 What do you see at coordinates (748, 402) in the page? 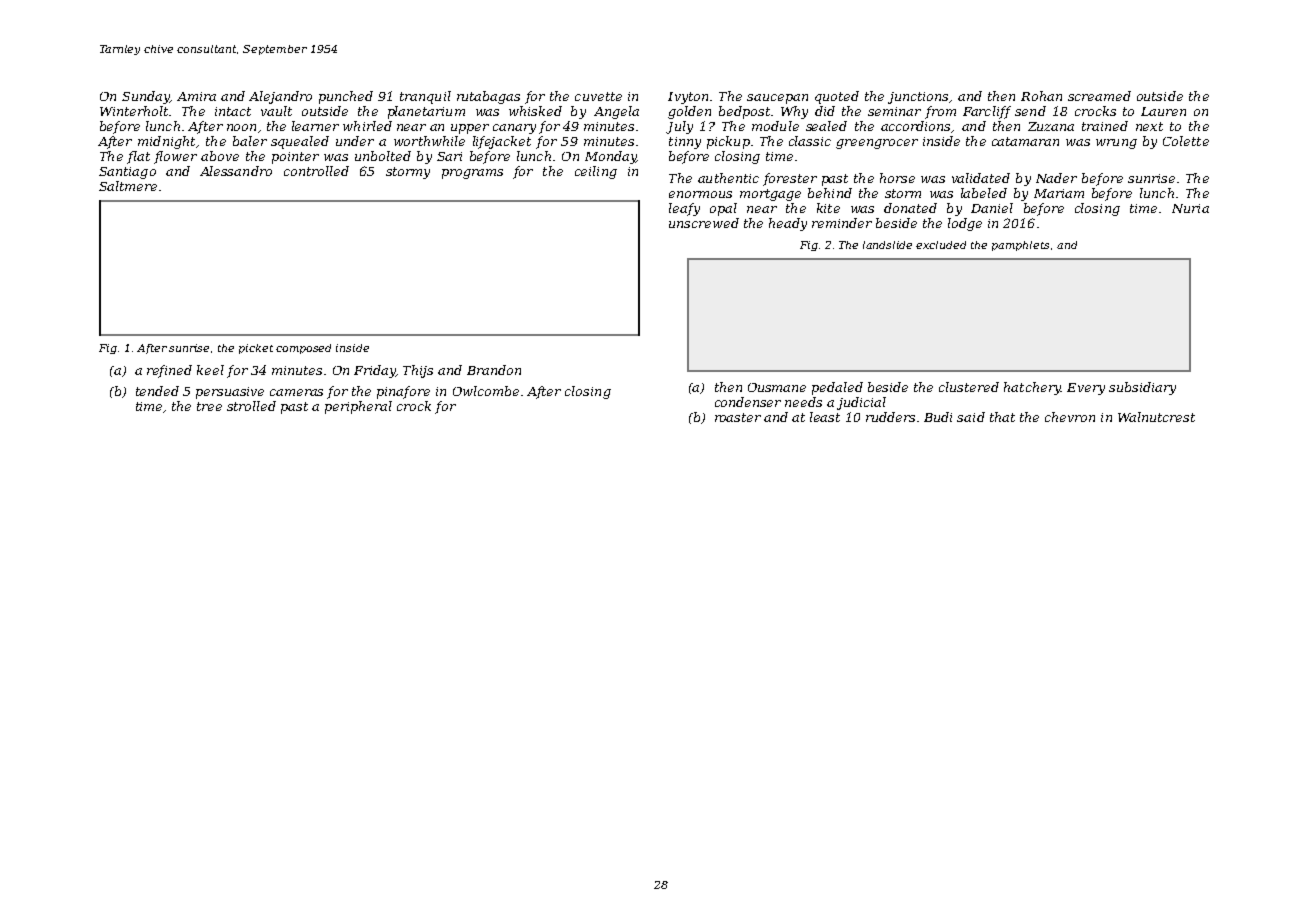
I see `condenser` at bounding box center [748, 402].
